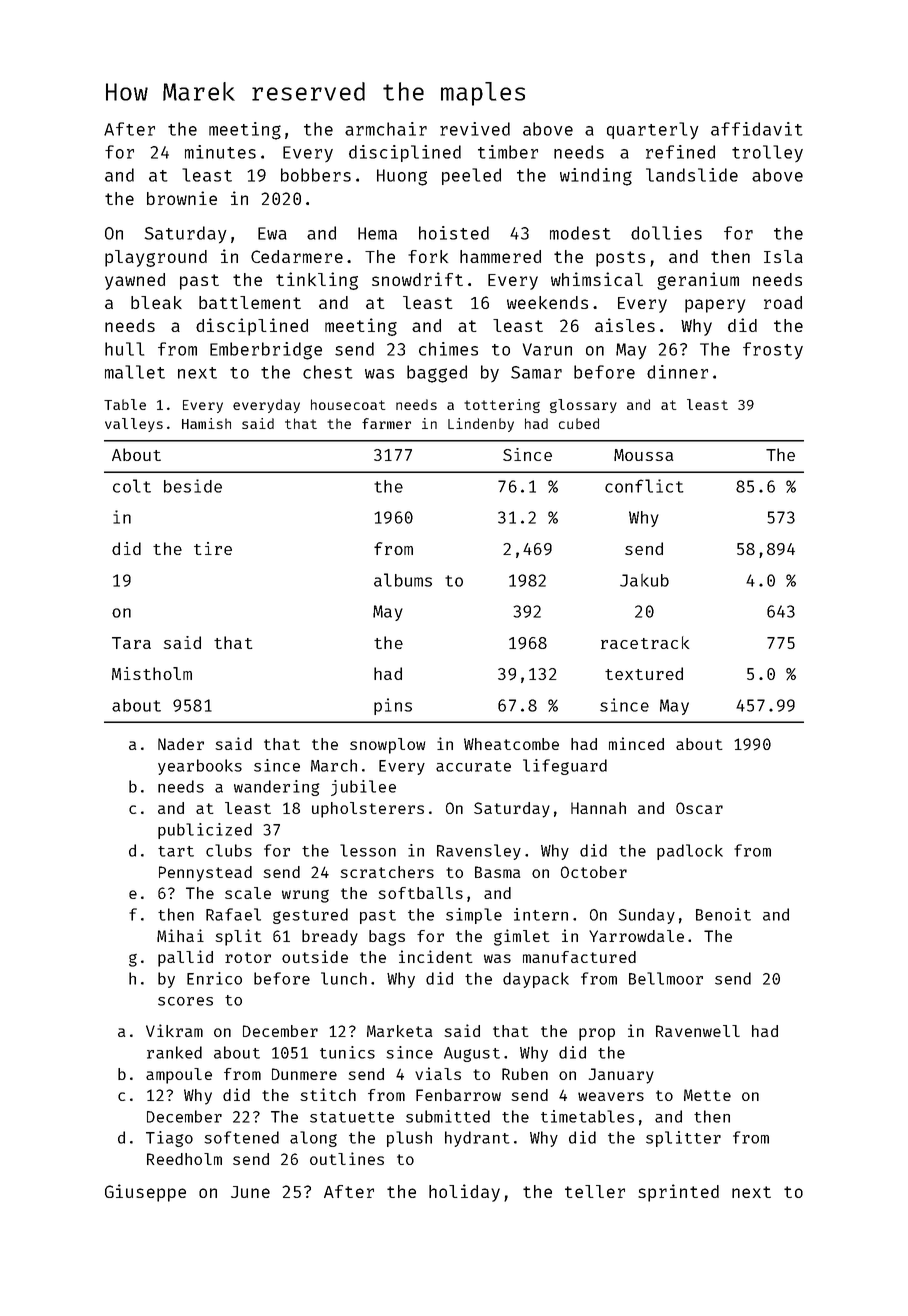 The image size is (908, 1316). I want to click on armchair, so click(386, 129).
